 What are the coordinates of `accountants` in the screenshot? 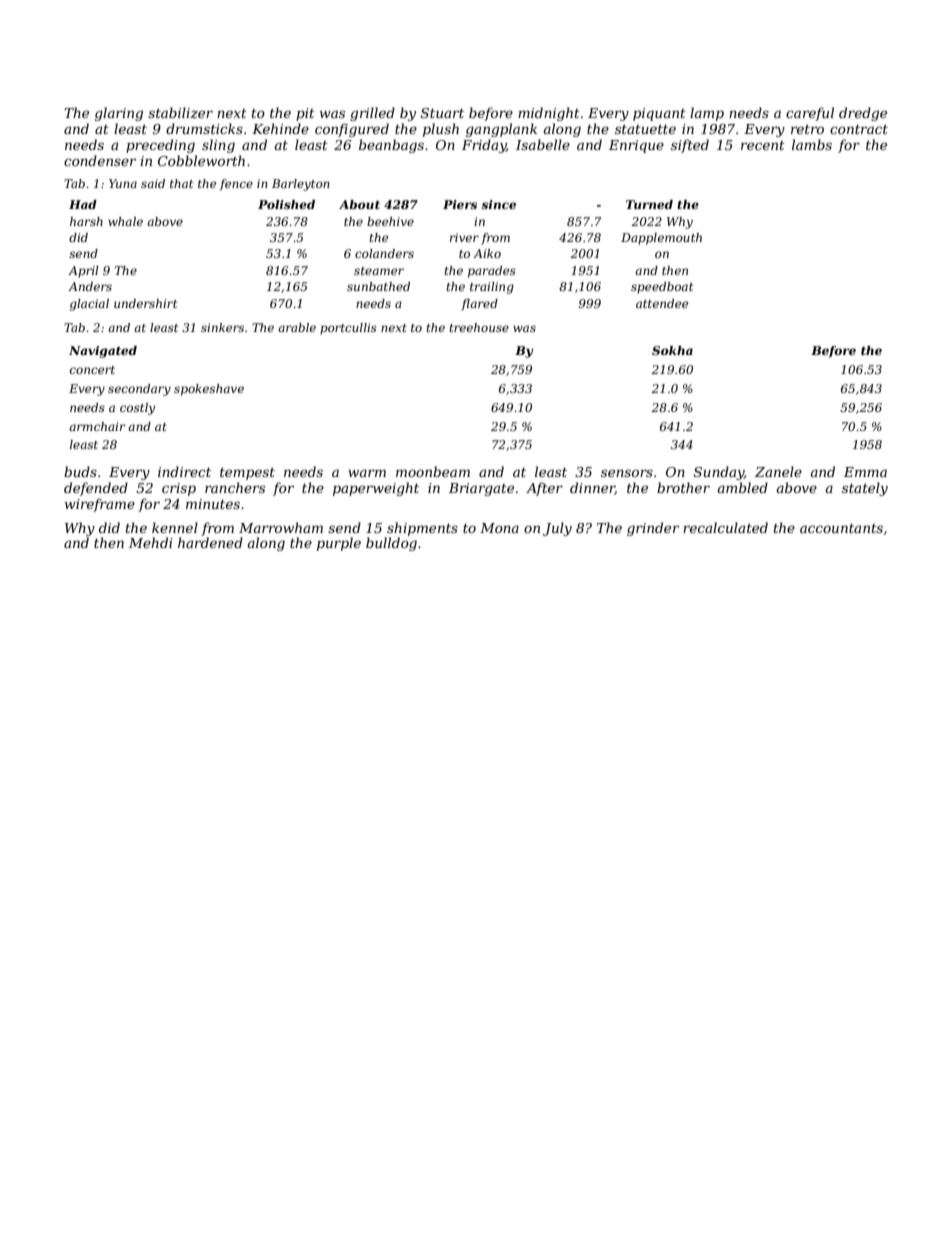 It's located at (841, 528).
